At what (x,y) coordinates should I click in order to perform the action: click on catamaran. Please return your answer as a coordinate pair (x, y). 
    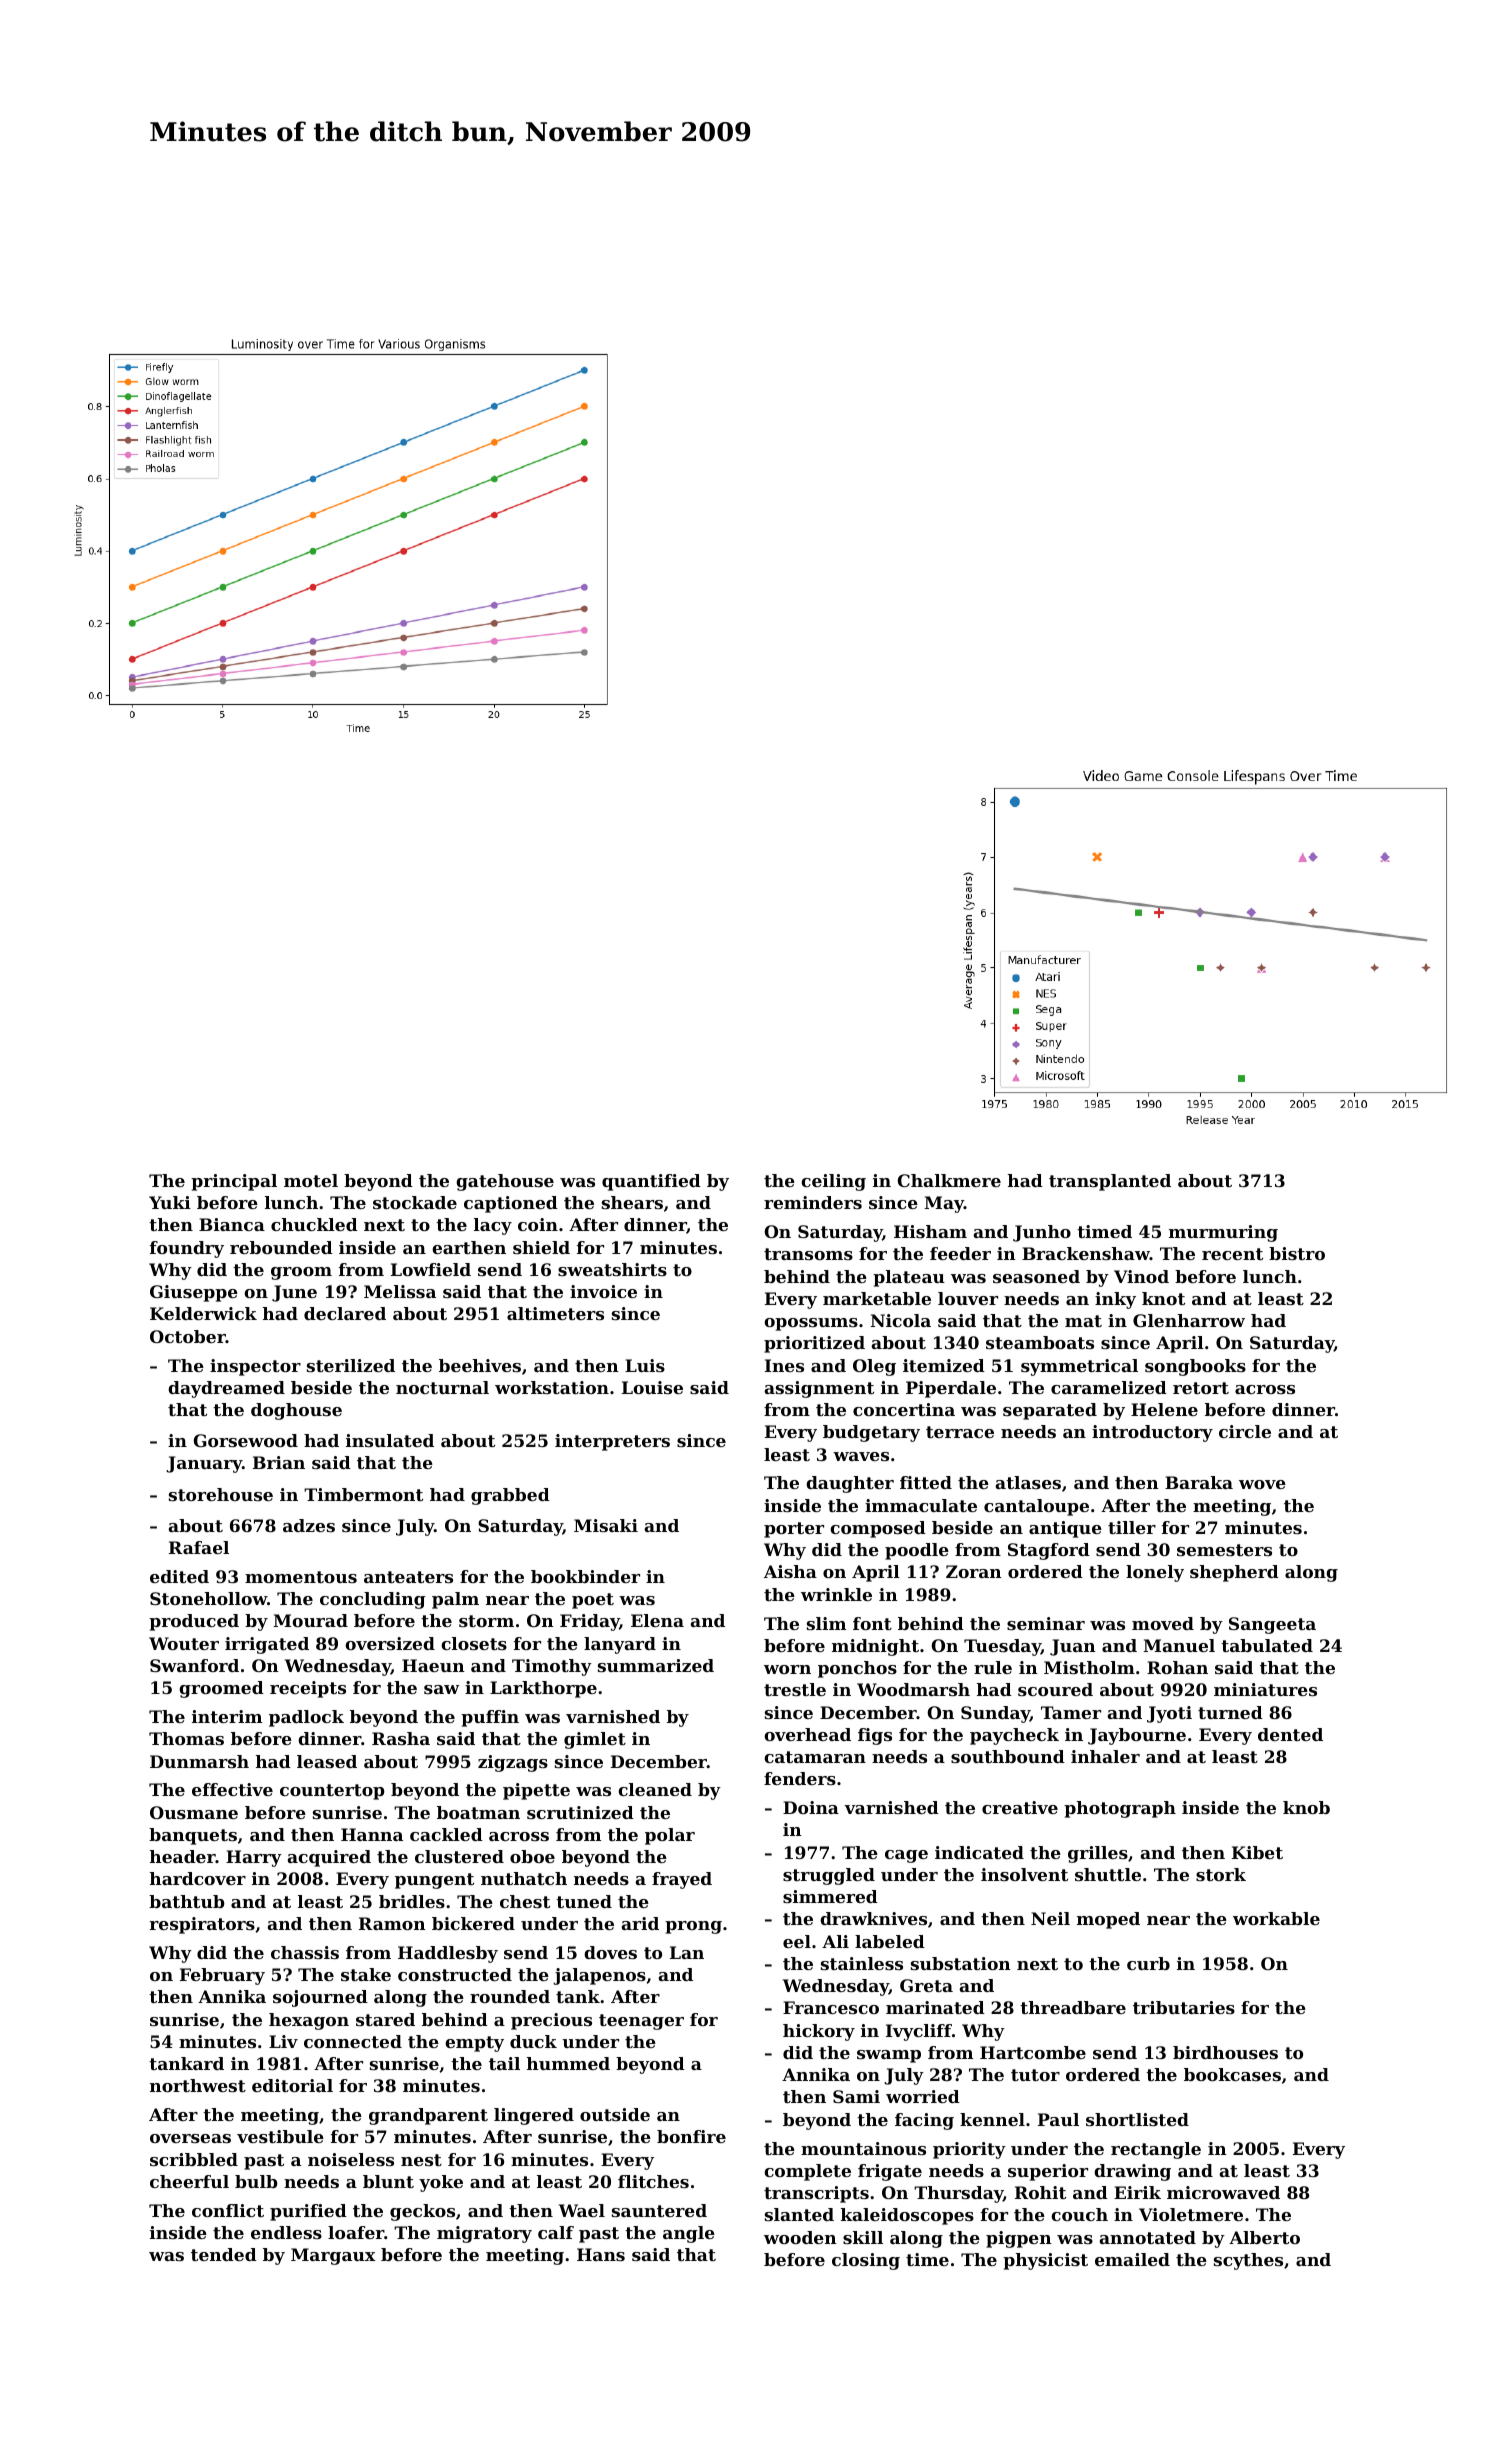
    Looking at the image, I should click on (815, 1757).
